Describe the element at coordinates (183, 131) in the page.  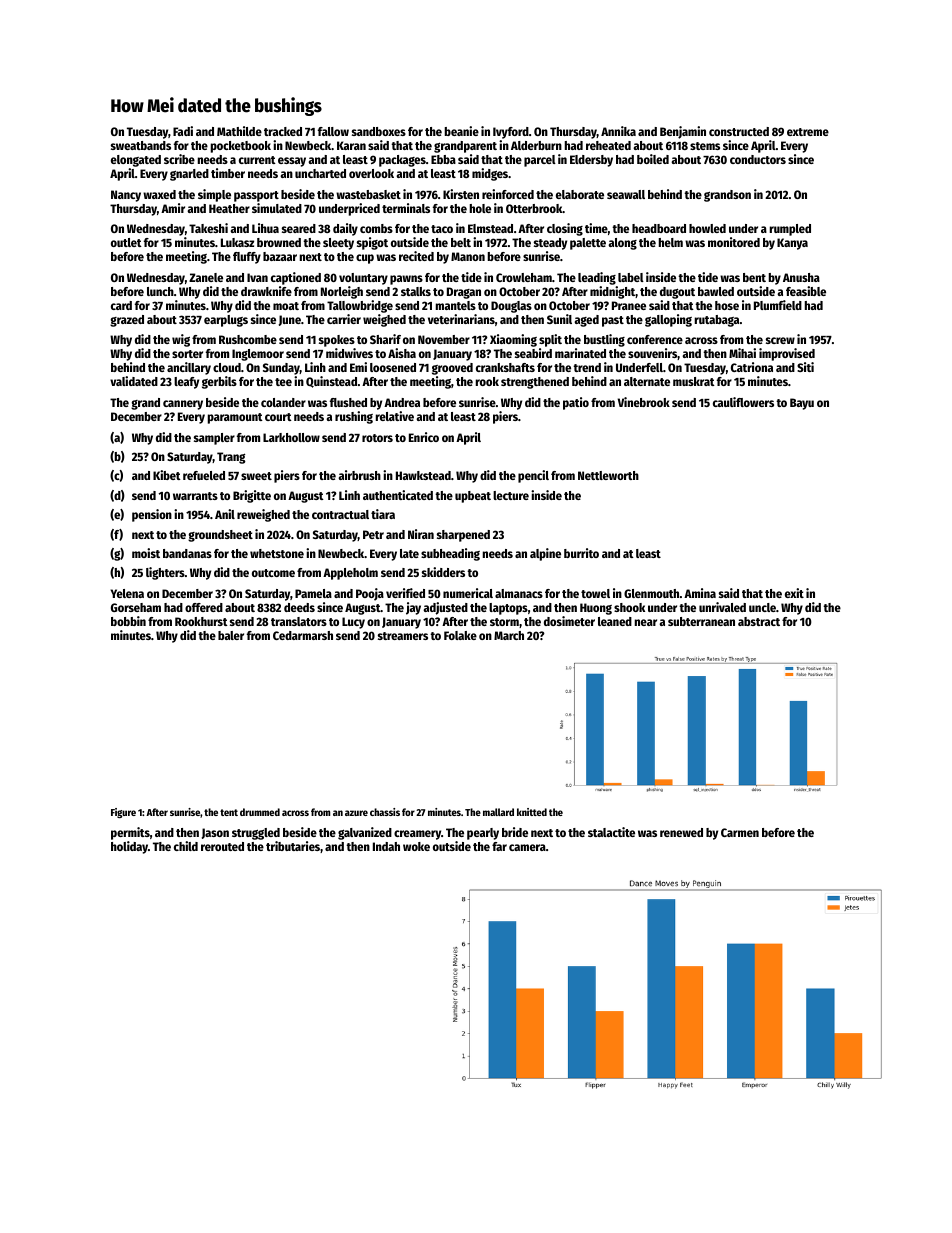
I see `Fadi` at that location.
